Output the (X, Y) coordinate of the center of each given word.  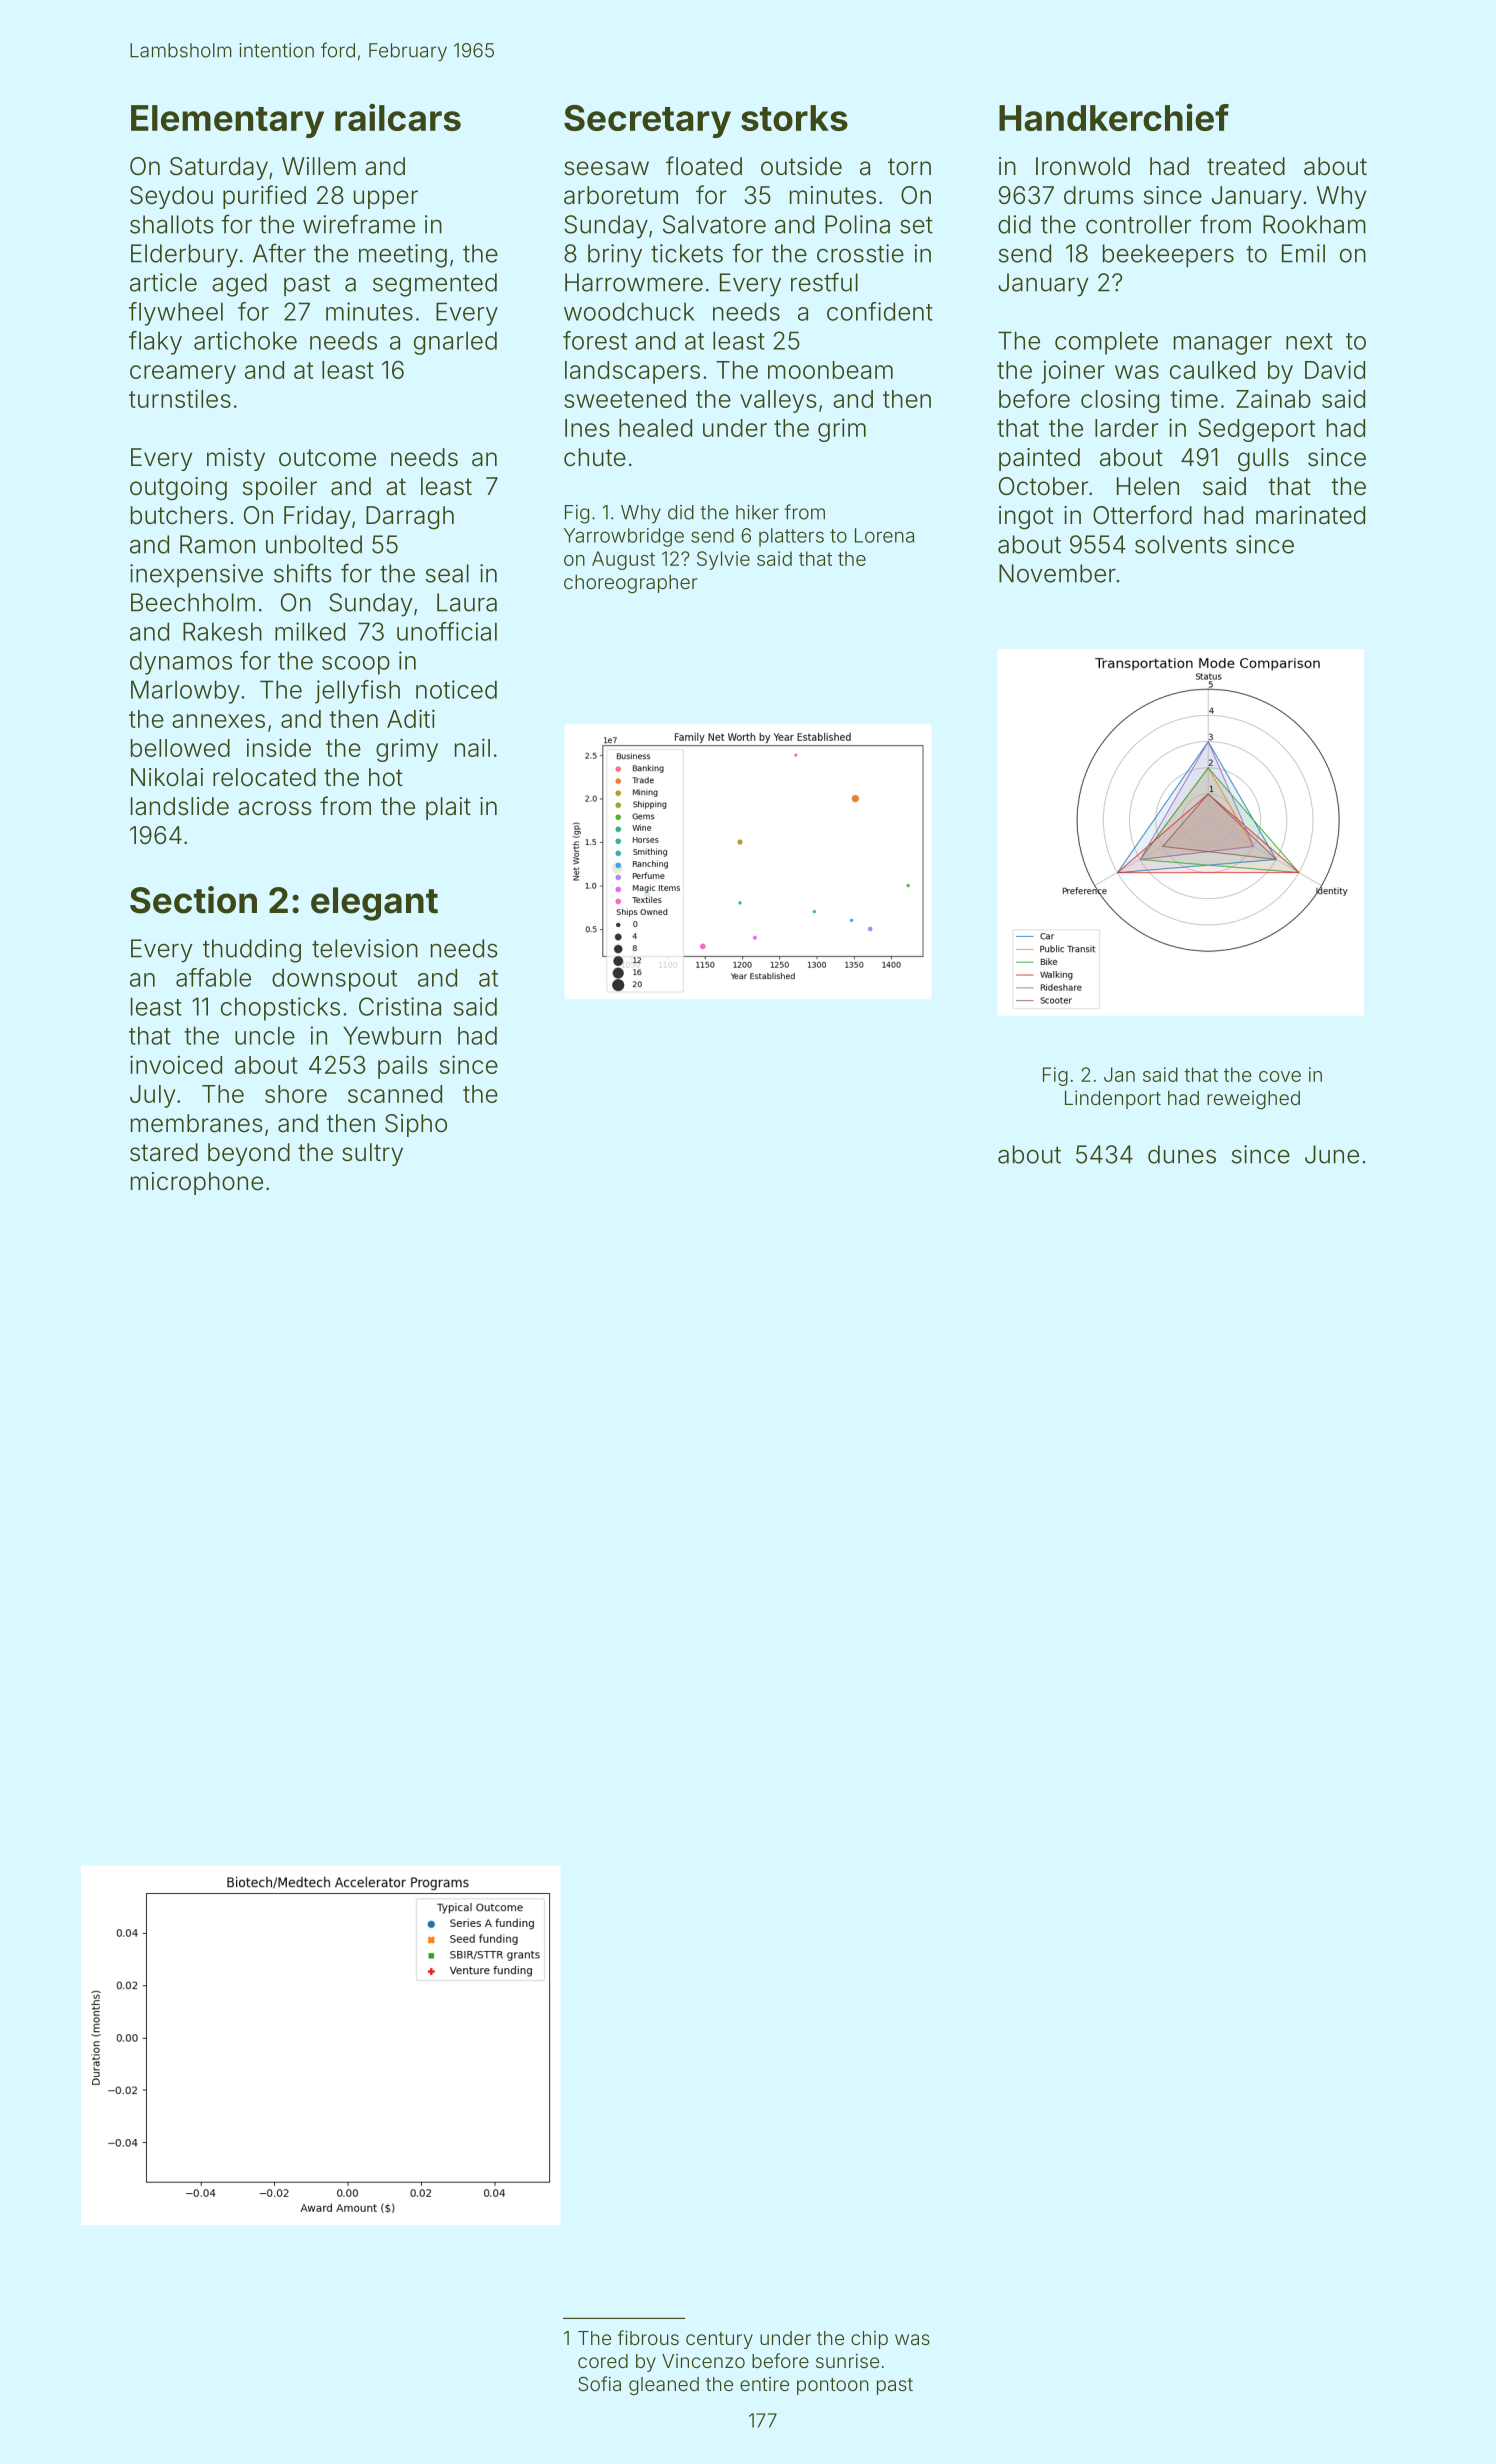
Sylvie (723, 560)
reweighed (1253, 1099)
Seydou (171, 197)
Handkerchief (1114, 117)
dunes (1182, 1154)
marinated (1310, 515)
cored (603, 2361)
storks (794, 118)
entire (764, 2384)
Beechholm (193, 602)
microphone (197, 1183)
